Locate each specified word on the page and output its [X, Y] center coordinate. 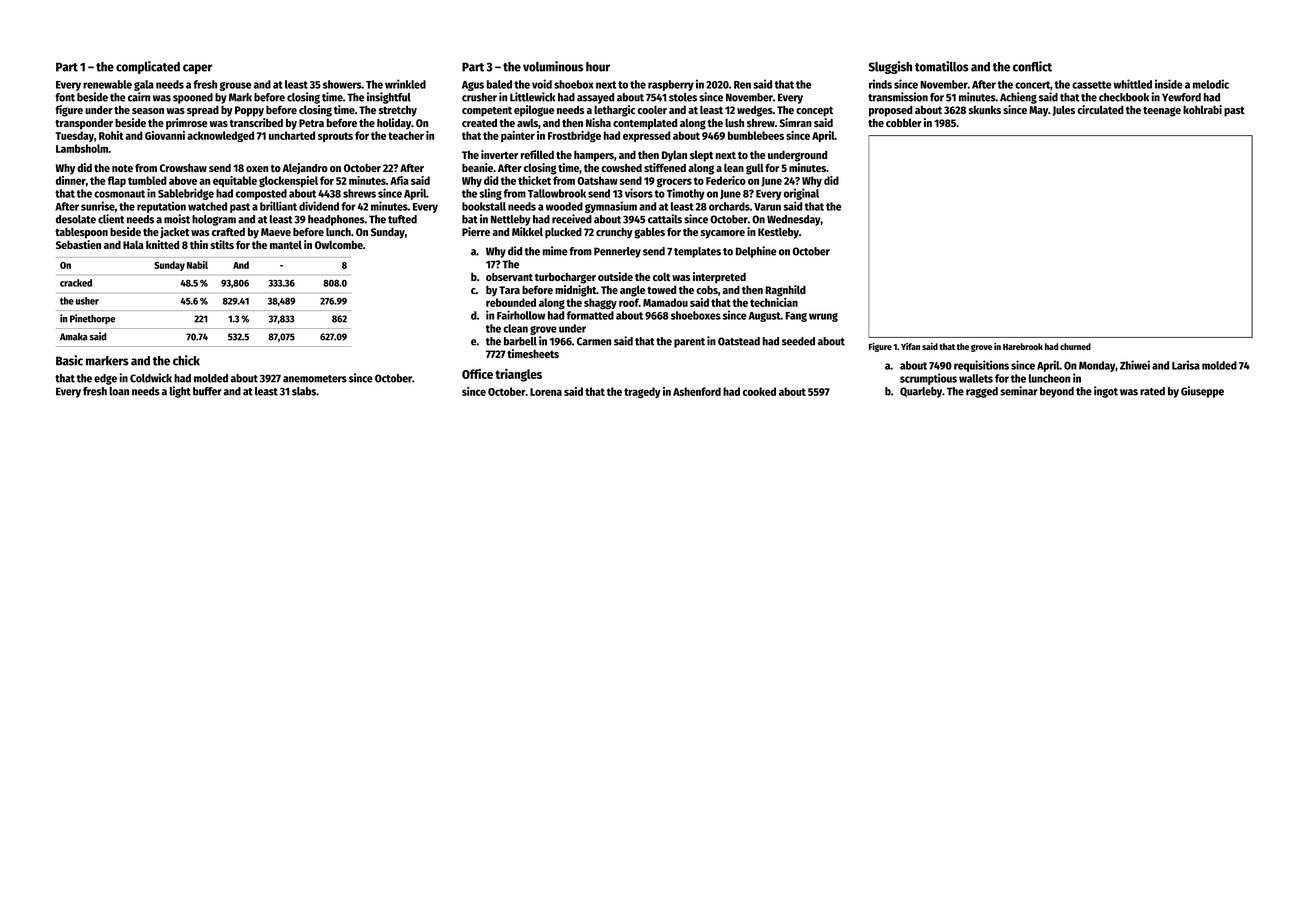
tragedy [642, 392]
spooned [193, 98]
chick [186, 360]
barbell [520, 341]
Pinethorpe [92, 319]
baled [499, 84]
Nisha [598, 122]
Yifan [910, 346]
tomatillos [942, 66]
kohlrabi [1202, 109]
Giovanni [165, 135]
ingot [1106, 392]
